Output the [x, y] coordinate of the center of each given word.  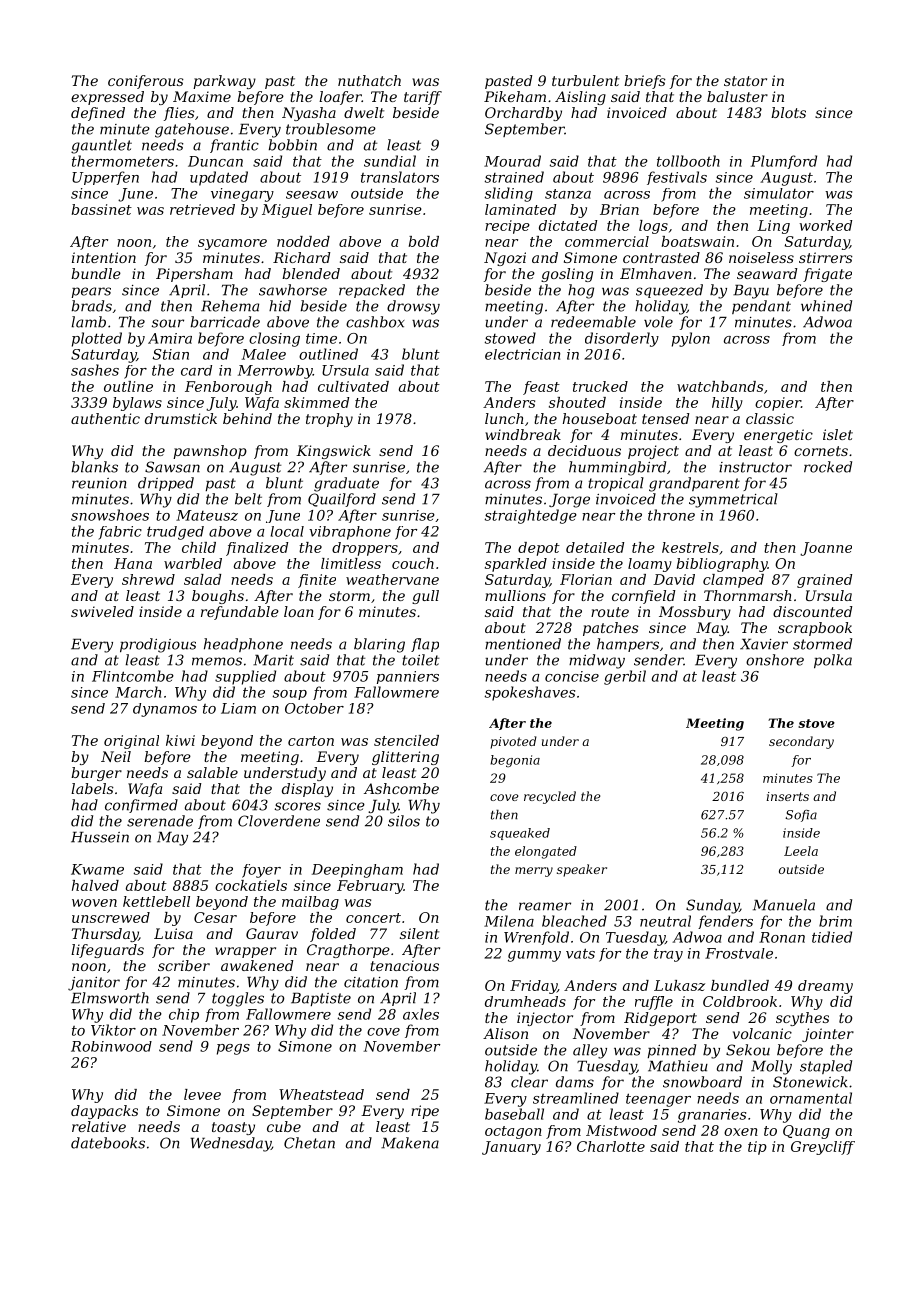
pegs [233, 1049]
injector [545, 1019]
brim [835, 921]
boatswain [698, 241]
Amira [170, 338]
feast [541, 388]
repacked [372, 291]
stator [745, 81]
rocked [828, 467]
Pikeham [515, 96]
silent [419, 933]
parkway [224, 82]
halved [95, 885]
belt [248, 499]
